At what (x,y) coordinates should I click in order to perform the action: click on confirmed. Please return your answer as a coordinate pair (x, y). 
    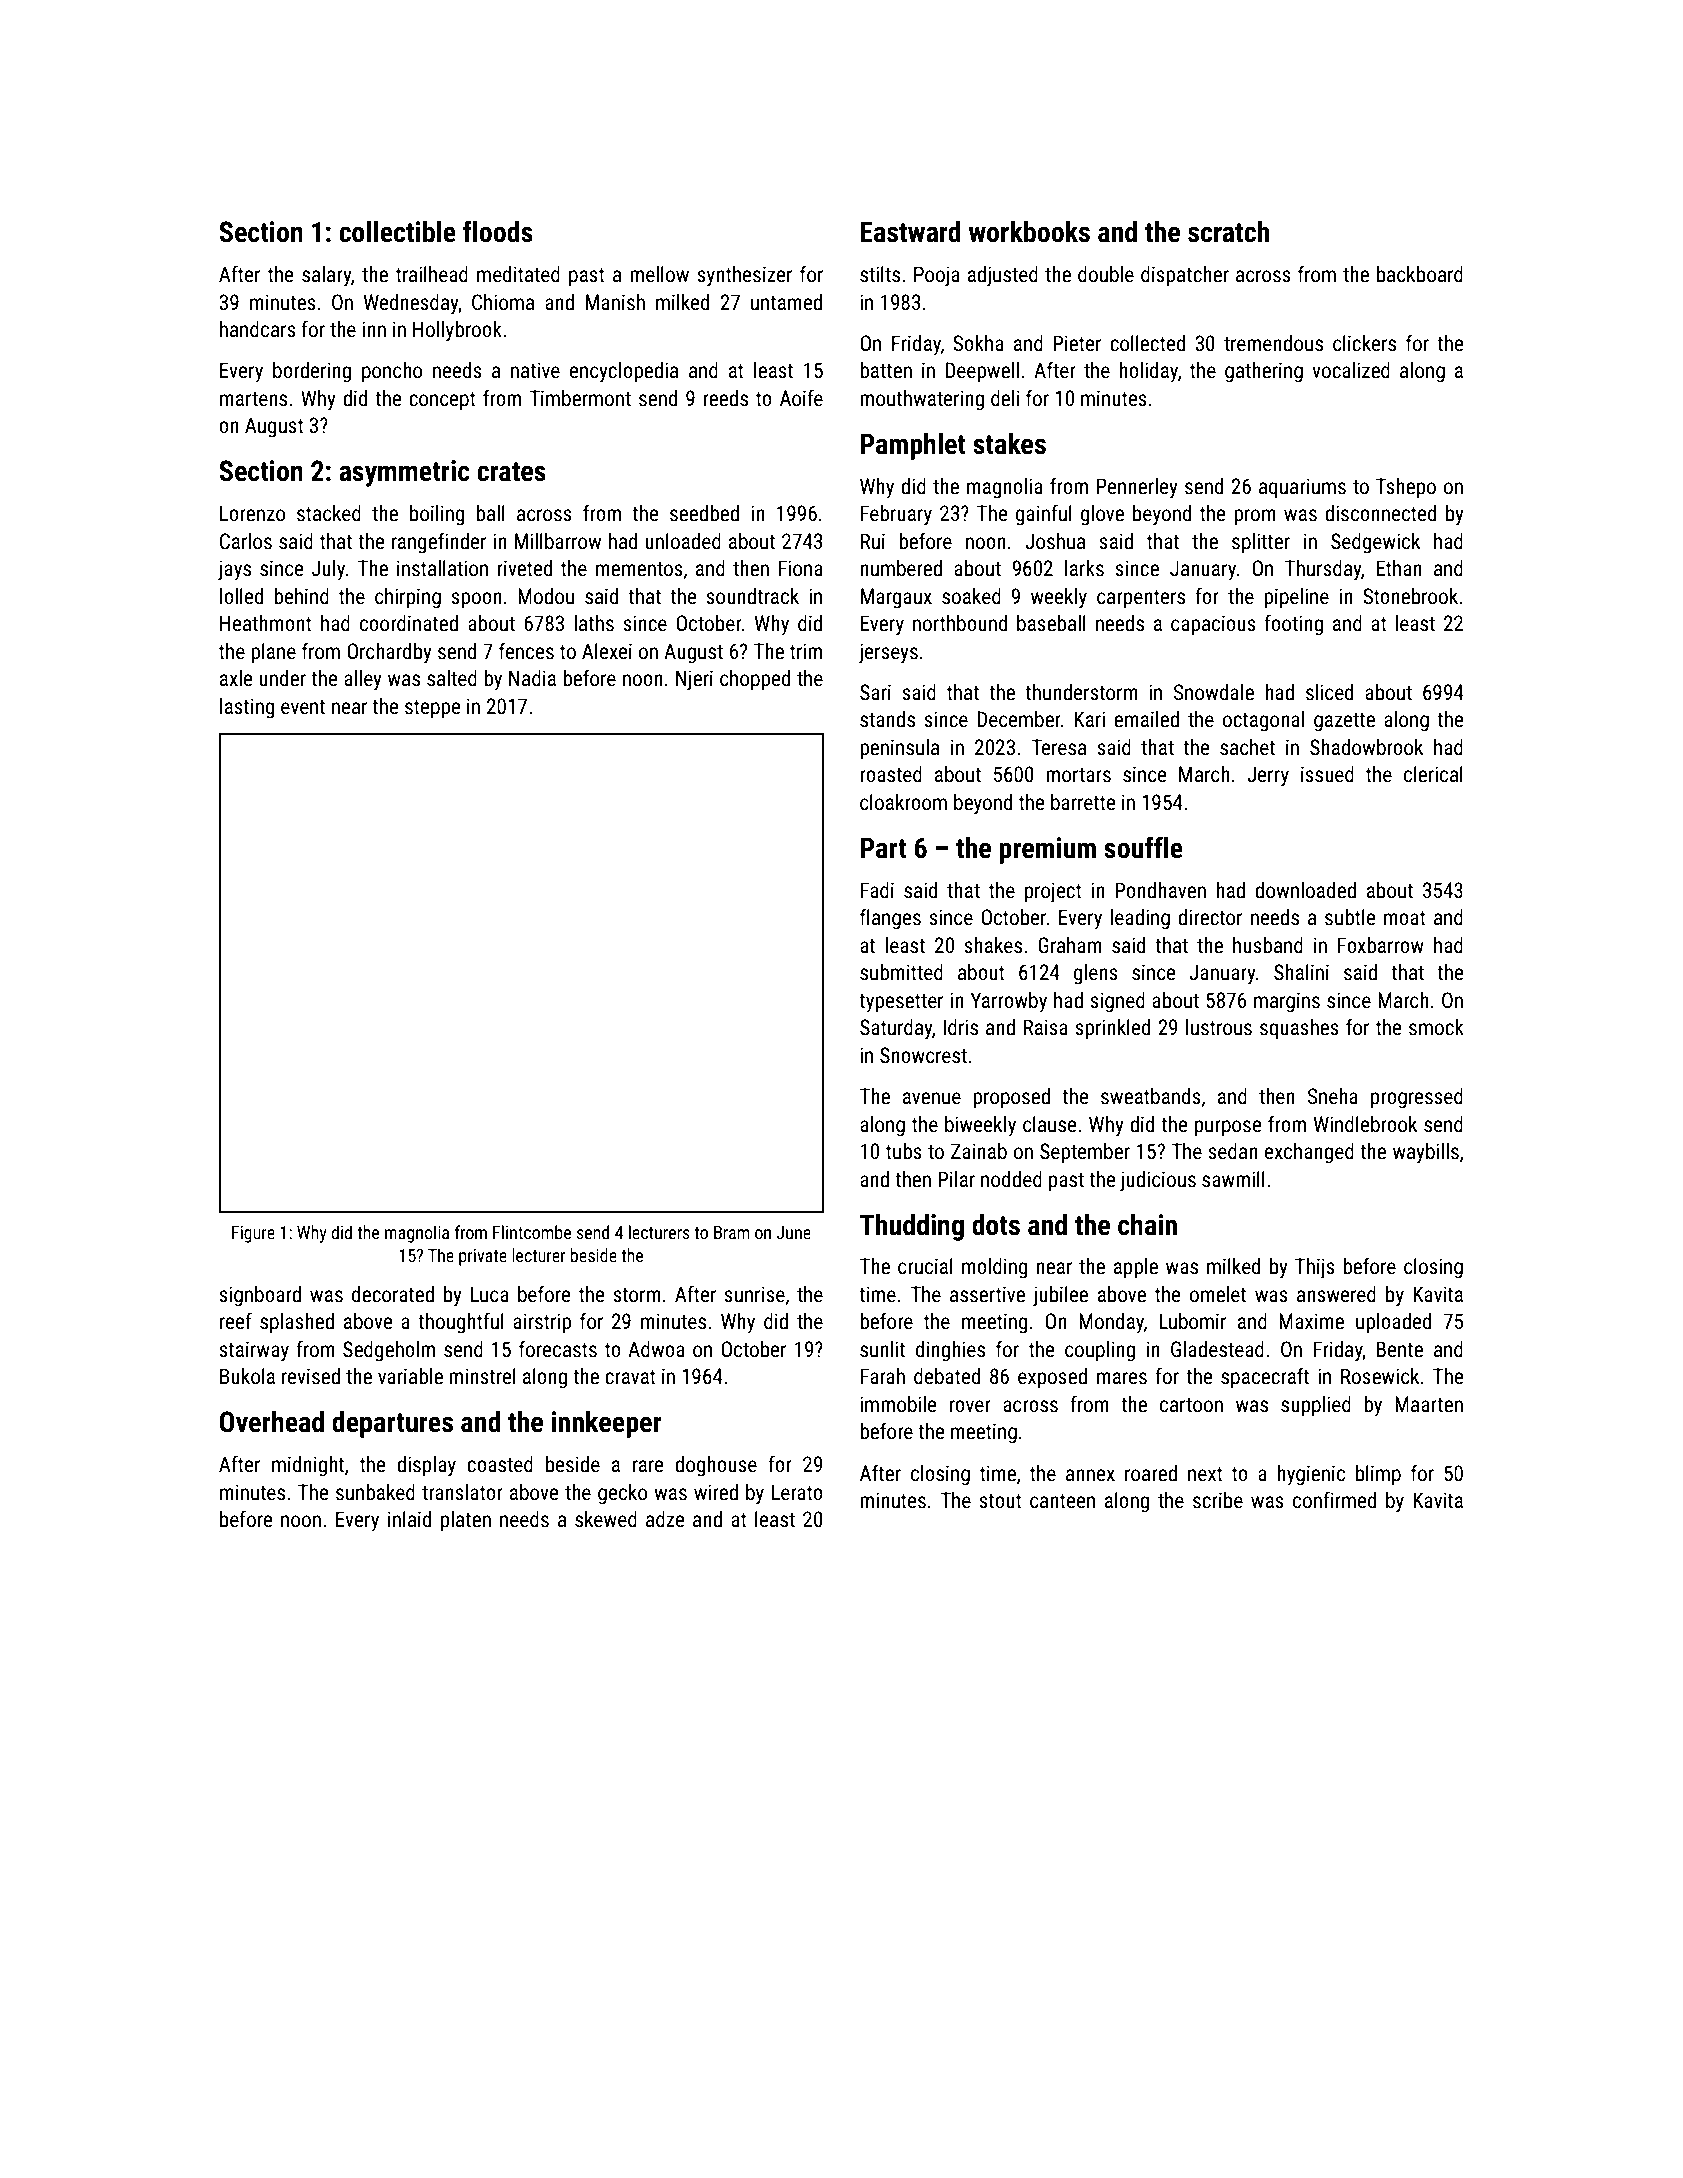
    Looking at the image, I should click on (1334, 1500).
